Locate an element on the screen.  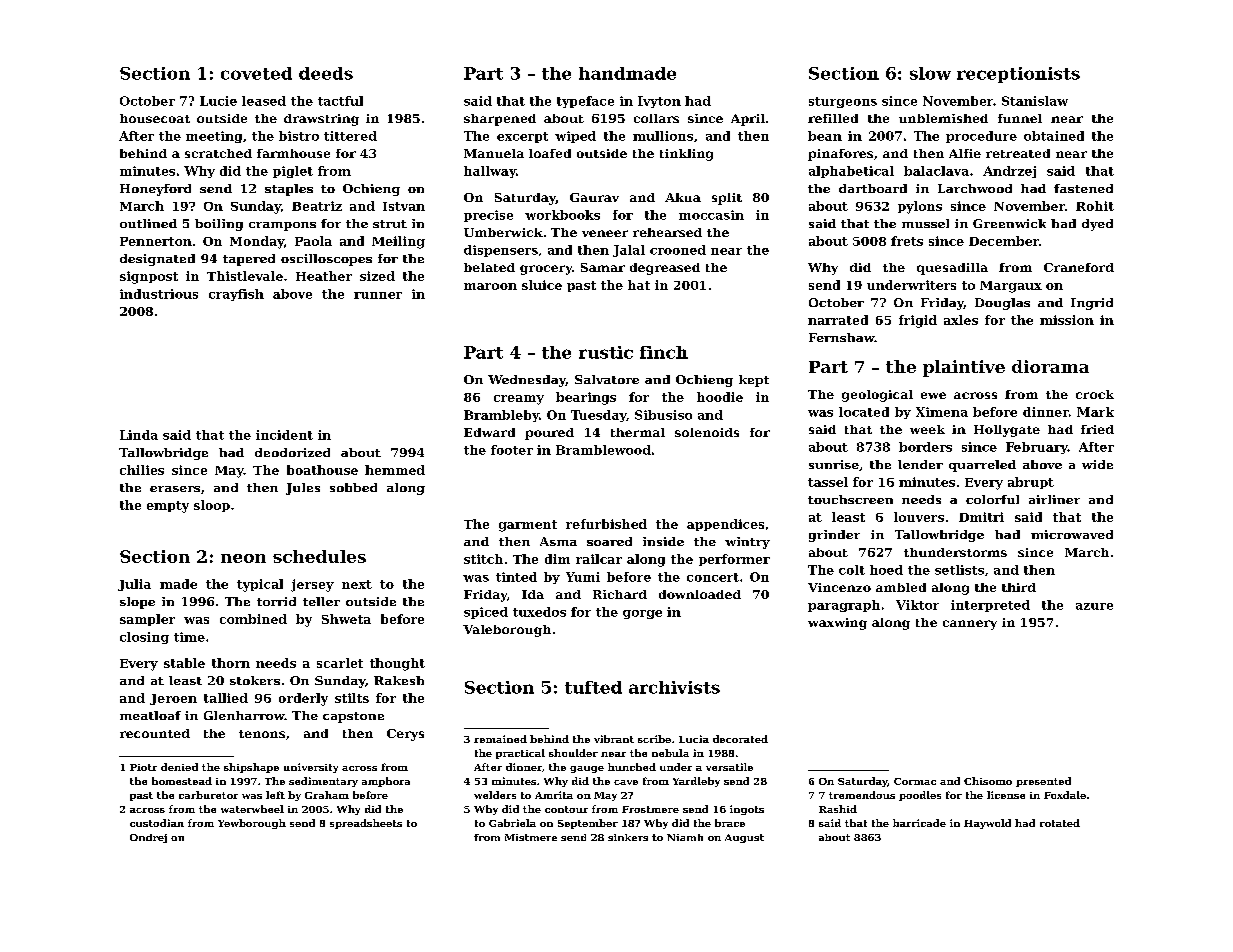
Asma is located at coordinates (558, 541).
